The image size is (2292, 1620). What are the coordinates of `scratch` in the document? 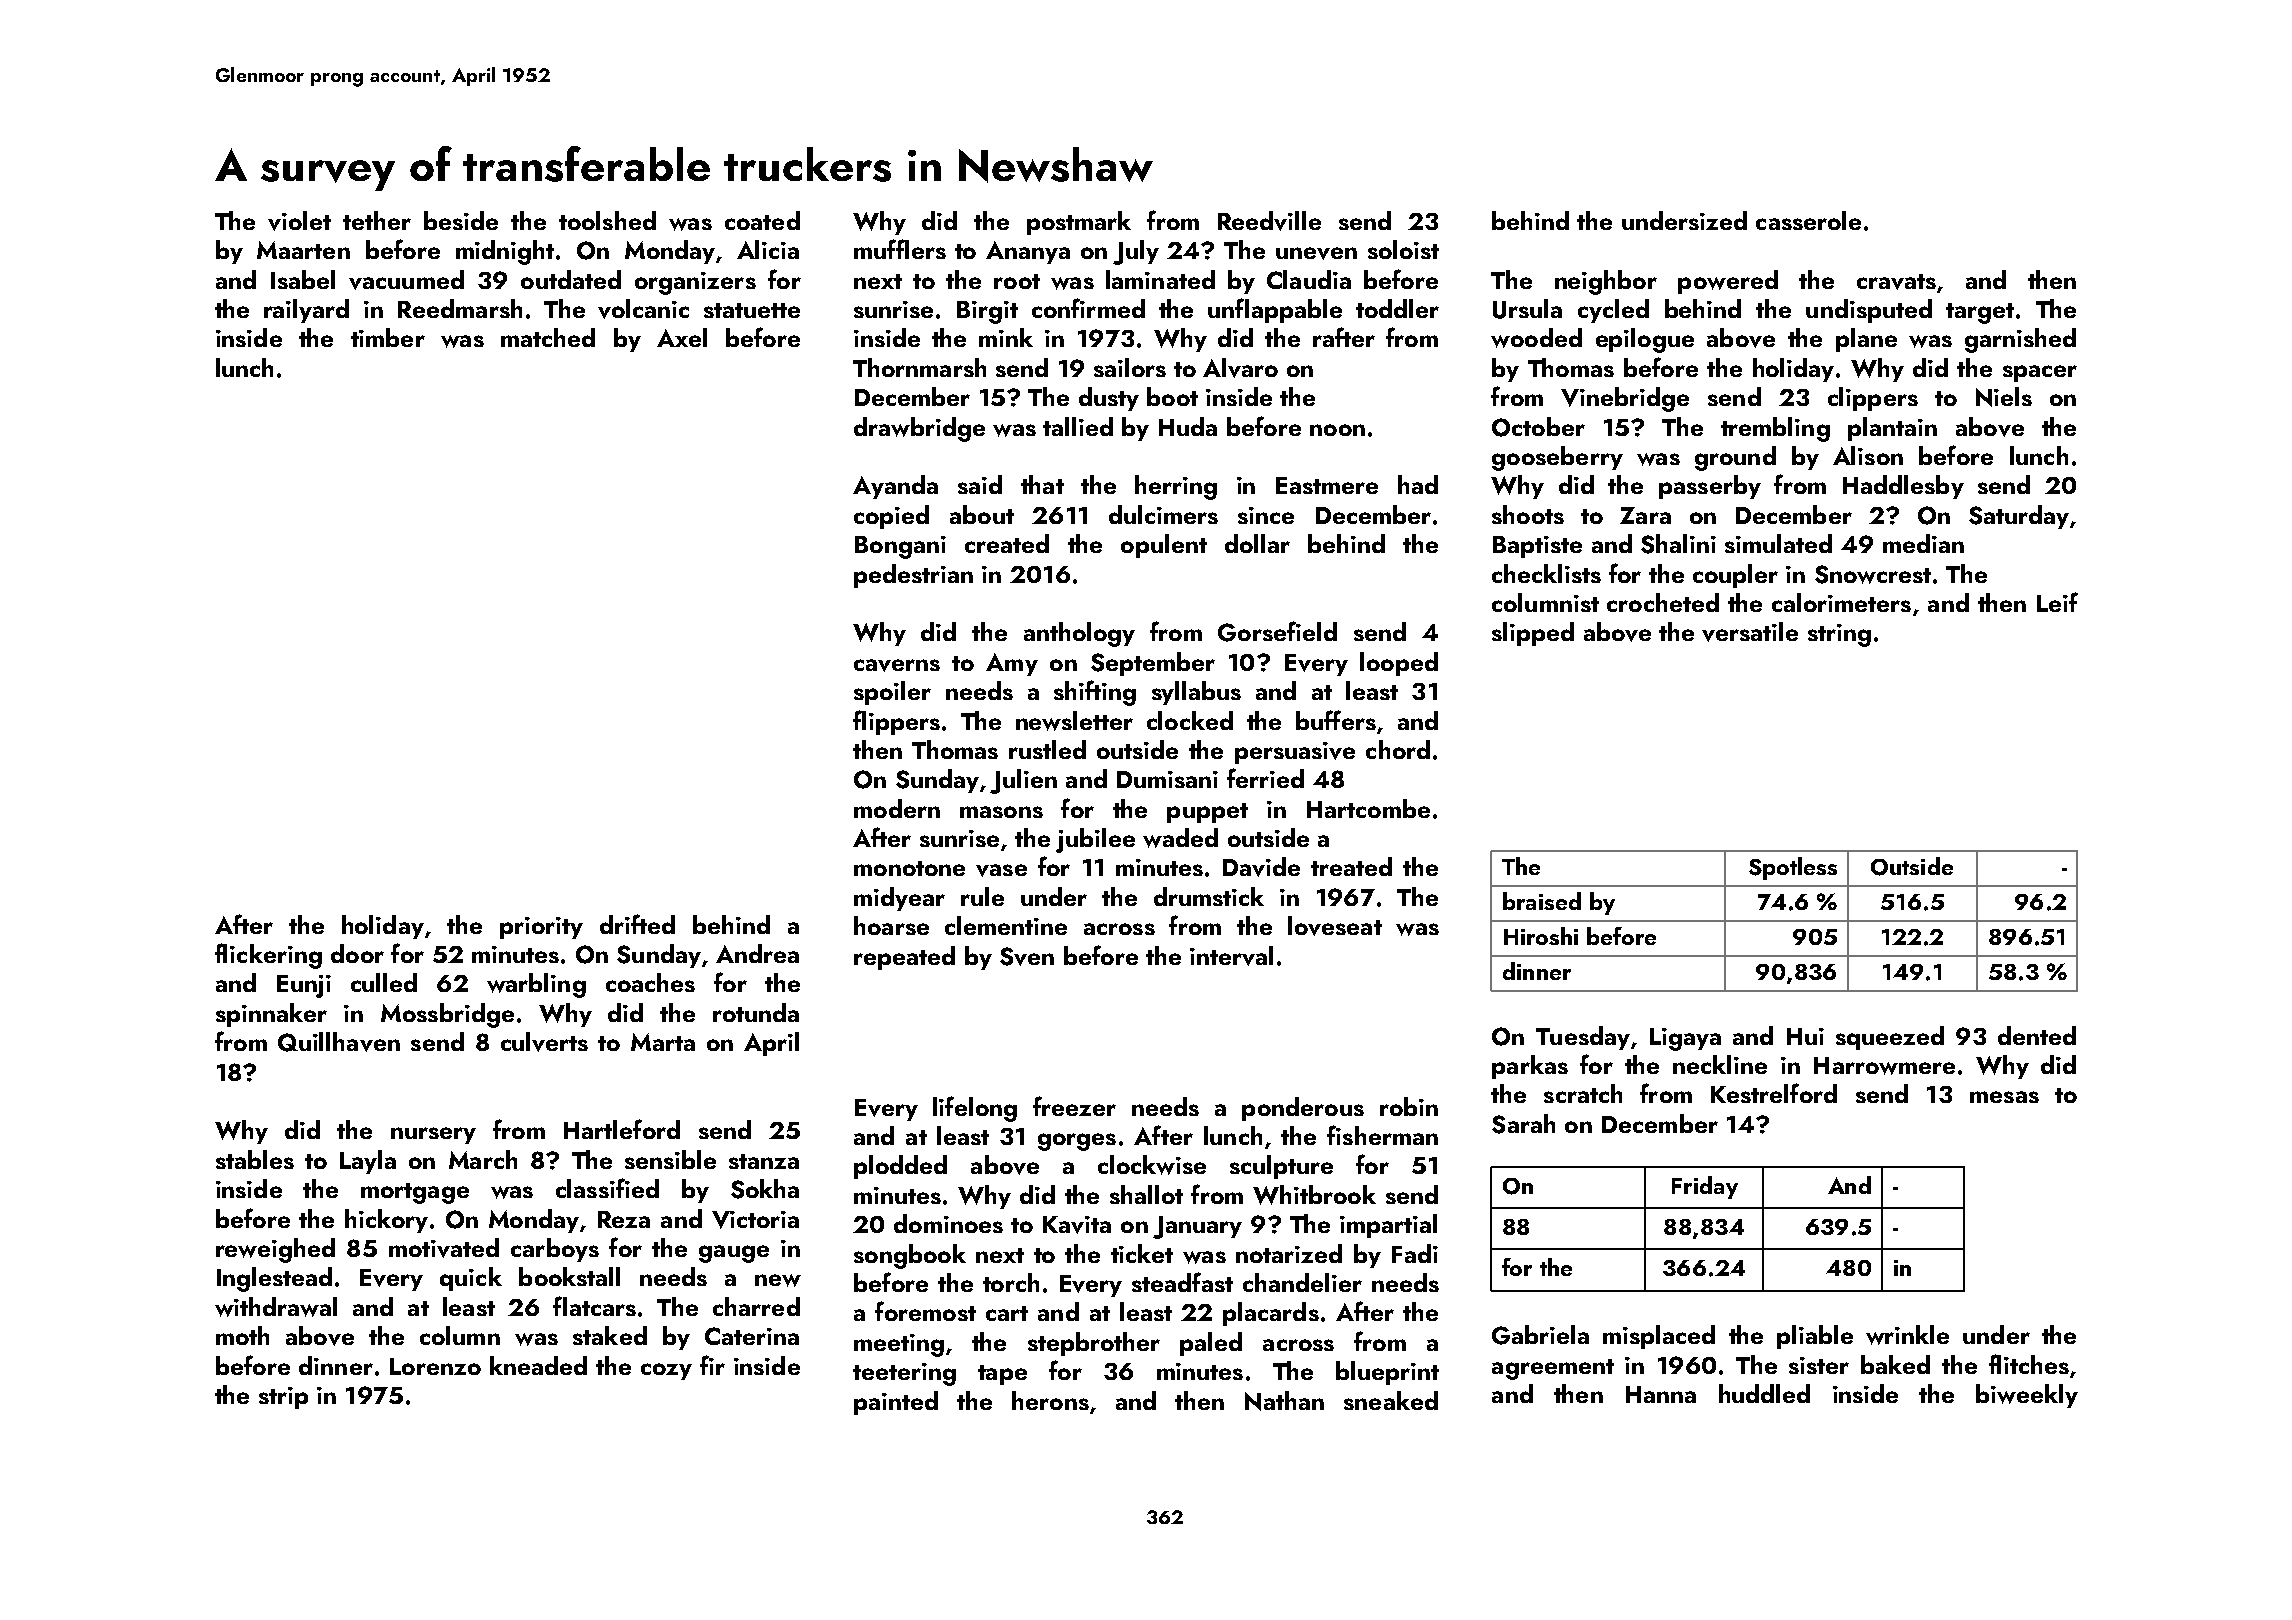 It's located at (1583, 1093).
